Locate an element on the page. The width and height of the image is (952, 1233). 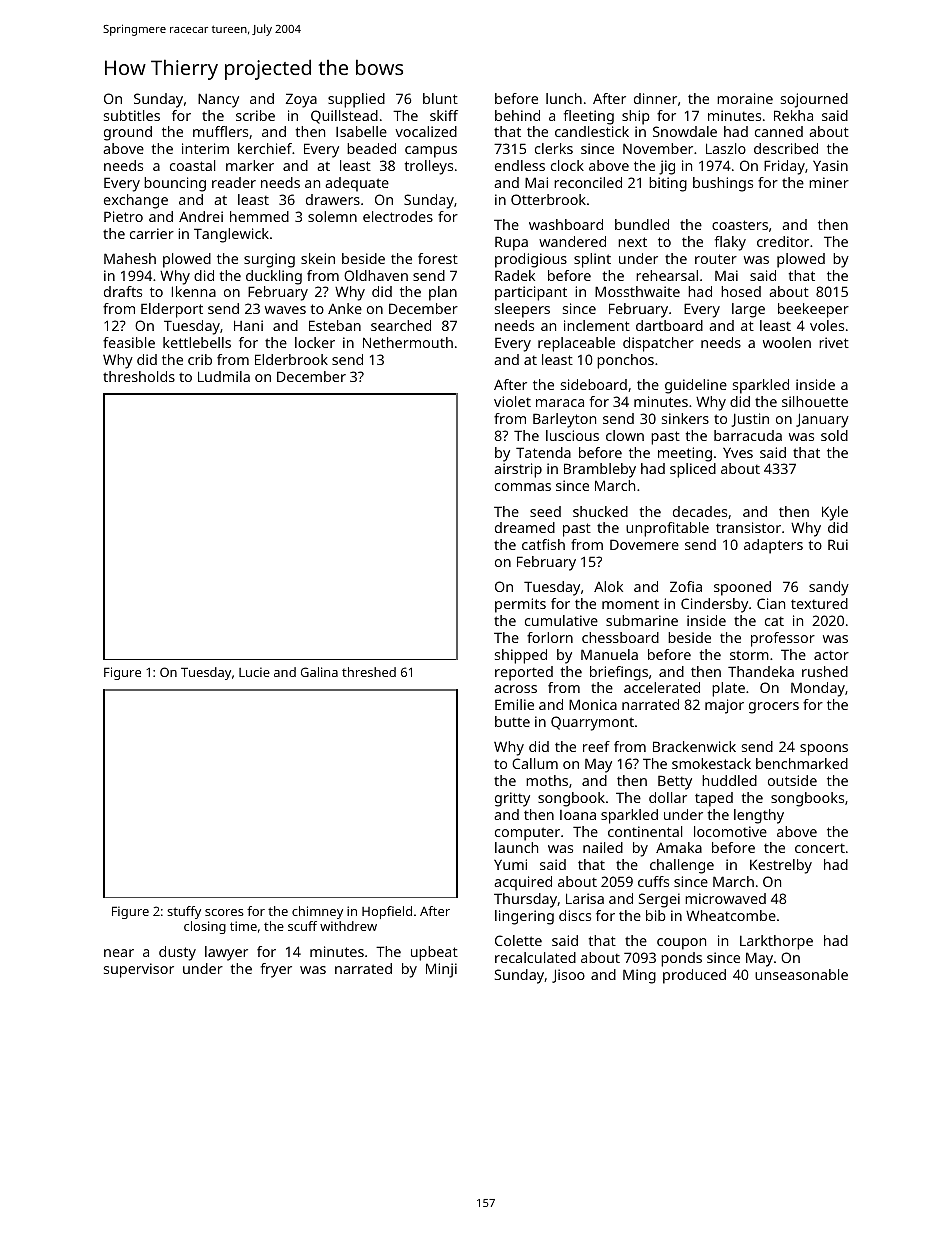
sojourned is located at coordinates (814, 100).
